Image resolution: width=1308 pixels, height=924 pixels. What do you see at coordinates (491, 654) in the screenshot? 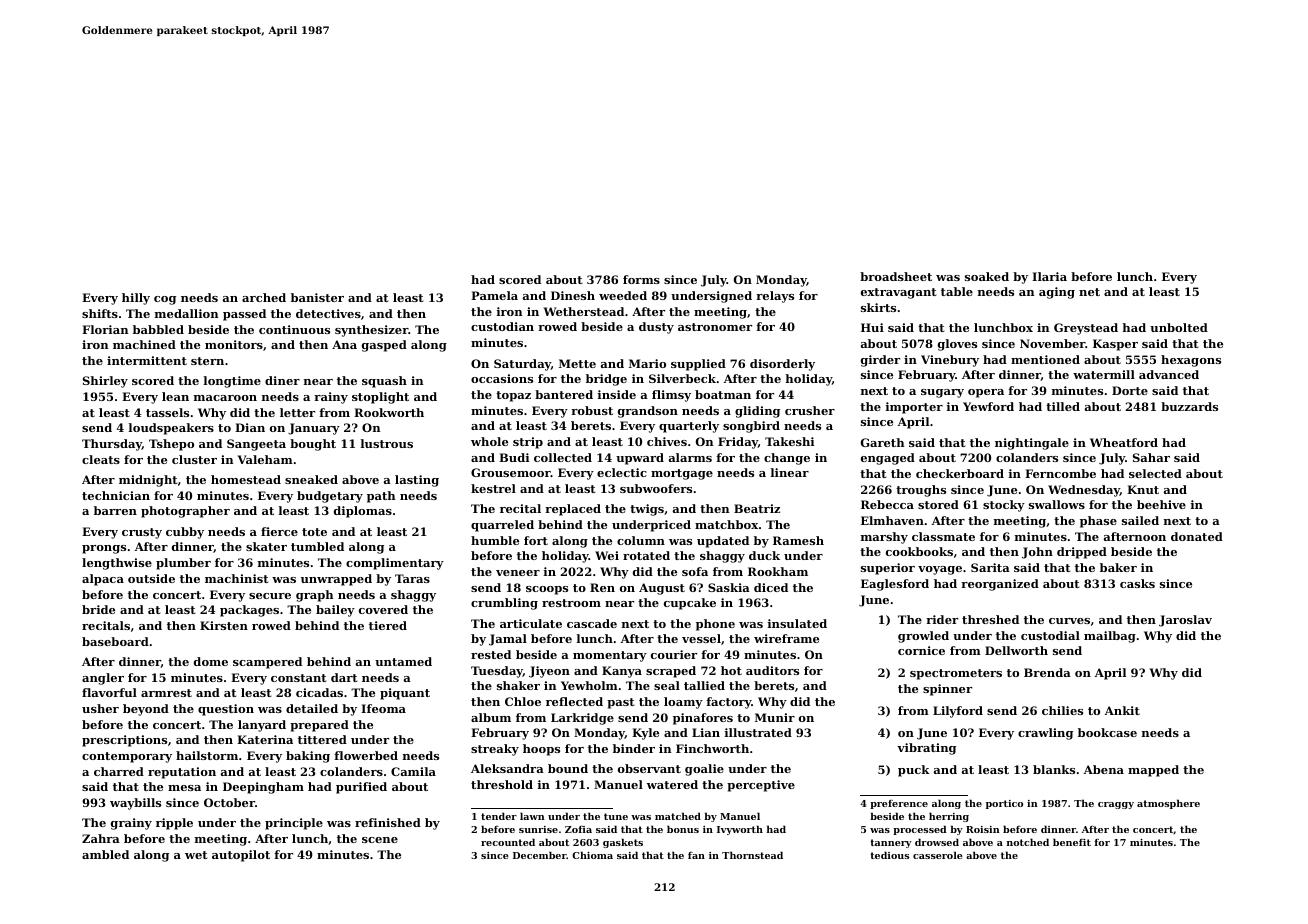
I see `rested` at bounding box center [491, 654].
